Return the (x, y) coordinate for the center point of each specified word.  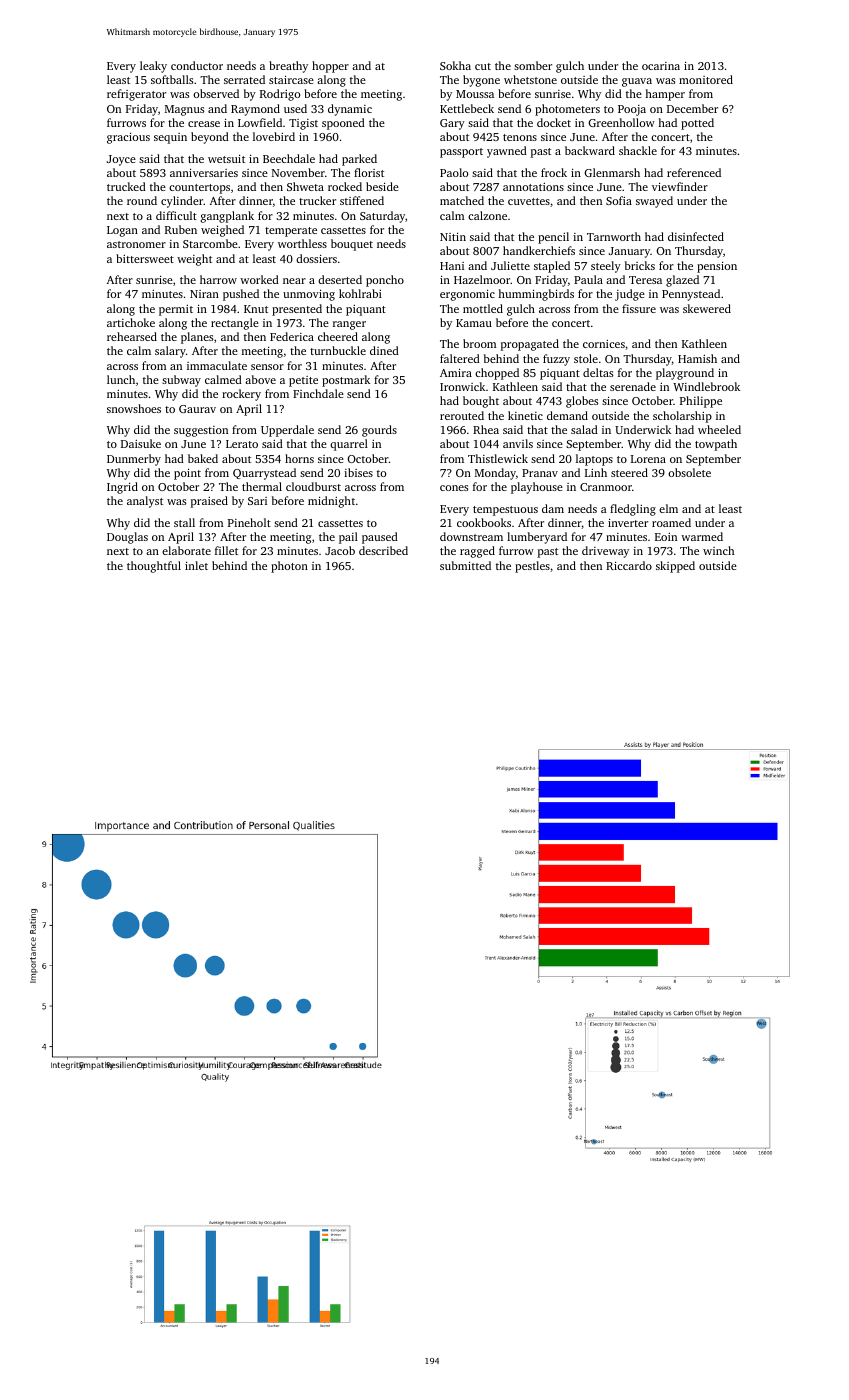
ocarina (661, 66)
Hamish (697, 358)
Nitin (453, 236)
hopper (330, 67)
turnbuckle (338, 350)
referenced (694, 172)
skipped (675, 567)
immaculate (217, 365)
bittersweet (145, 258)
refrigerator (136, 95)
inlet (196, 565)
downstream (471, 536)
